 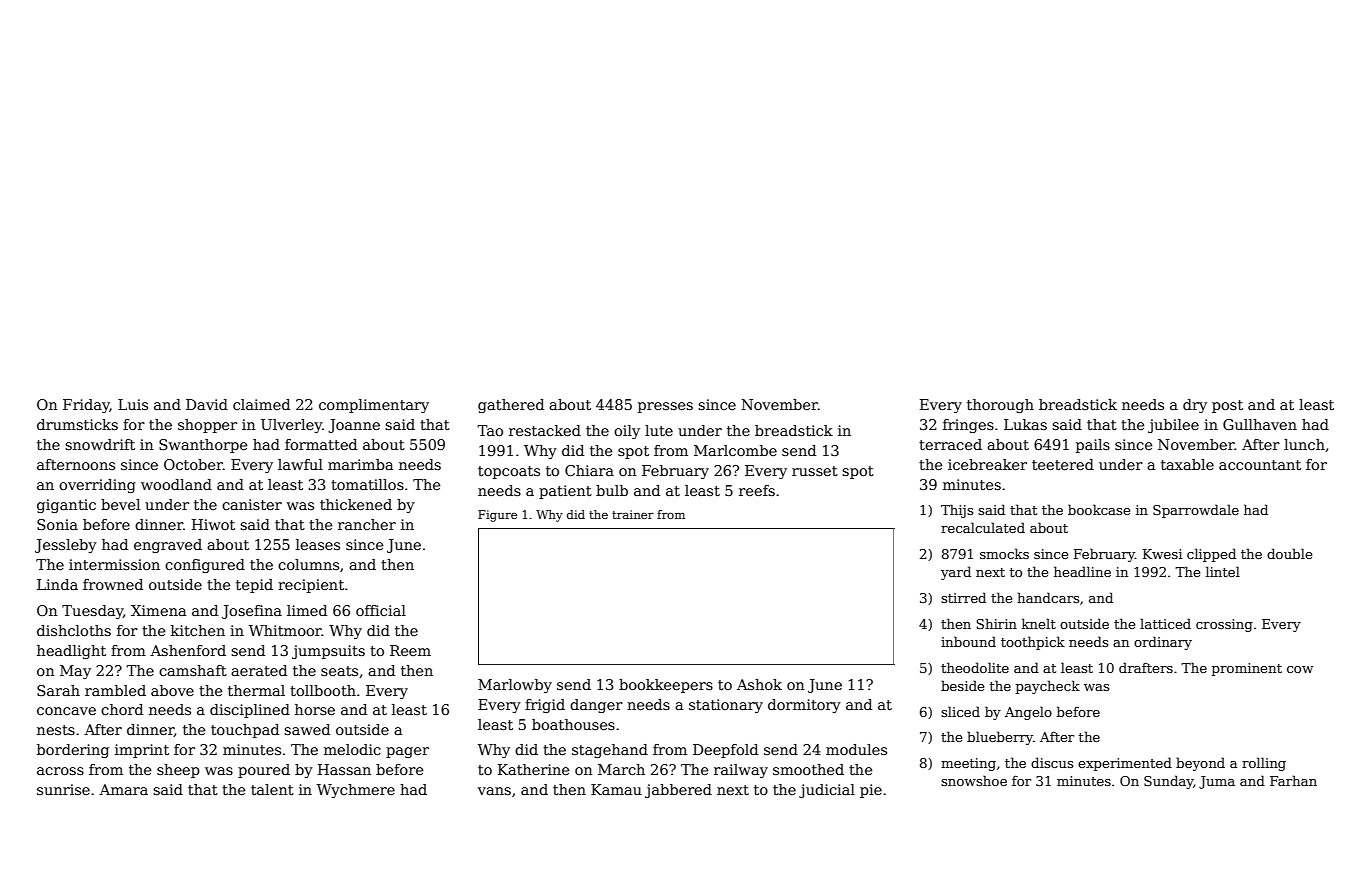 What do you see at coordinates (74, 630) in the image?
I see `dishcloths` at bounding box center [74, 630].
